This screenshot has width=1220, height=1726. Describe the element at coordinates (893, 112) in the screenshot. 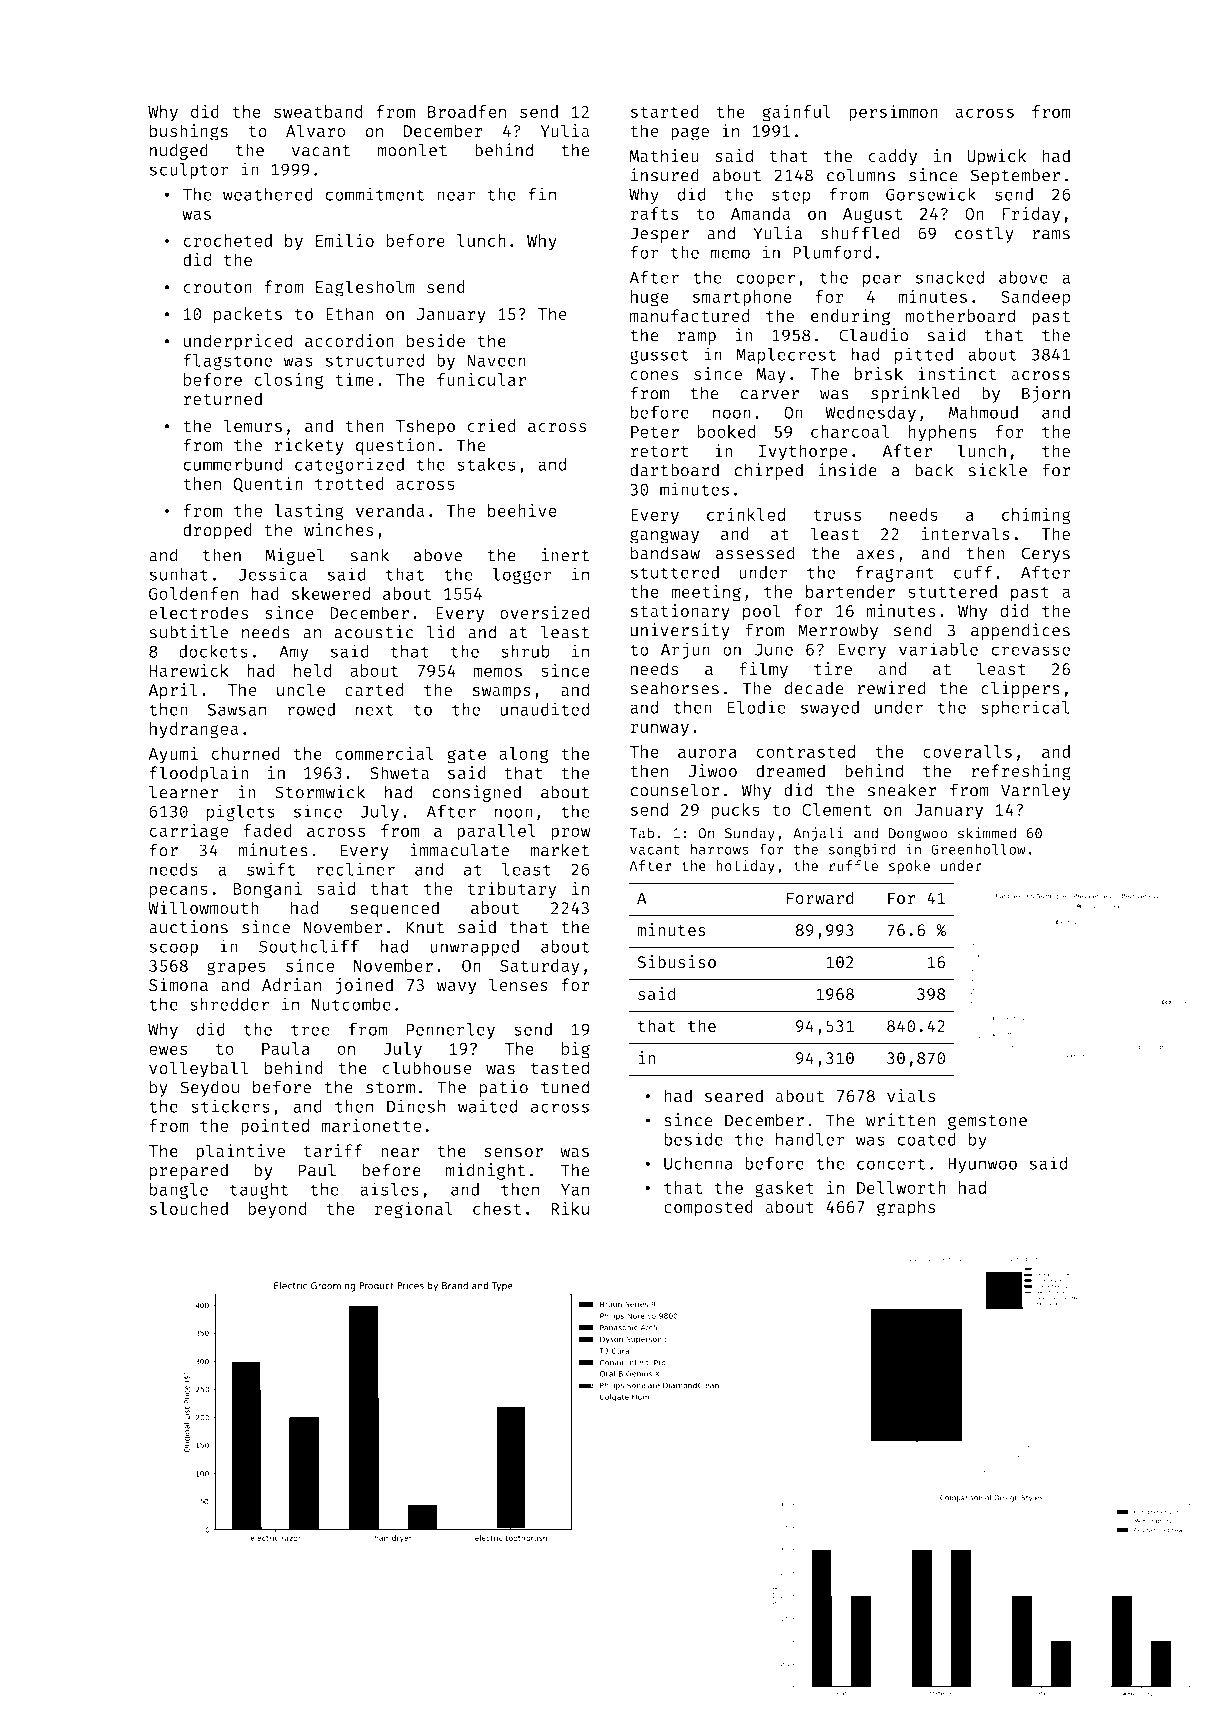

I see `persimmon` at that location.
